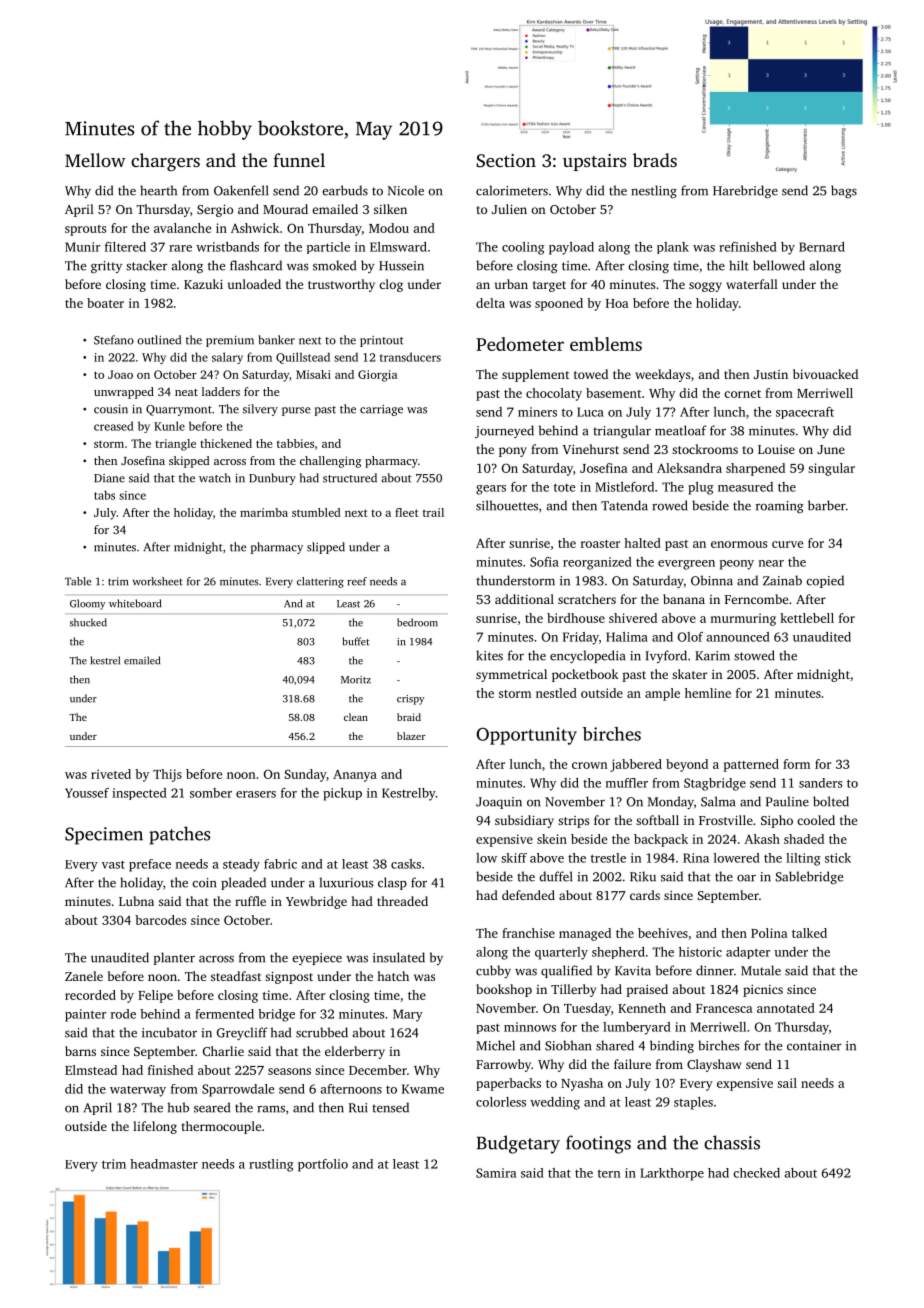 The image size is (924, 1308). Describe the element at coordinates (809, 933) in the document. I see `talked` at that location.
